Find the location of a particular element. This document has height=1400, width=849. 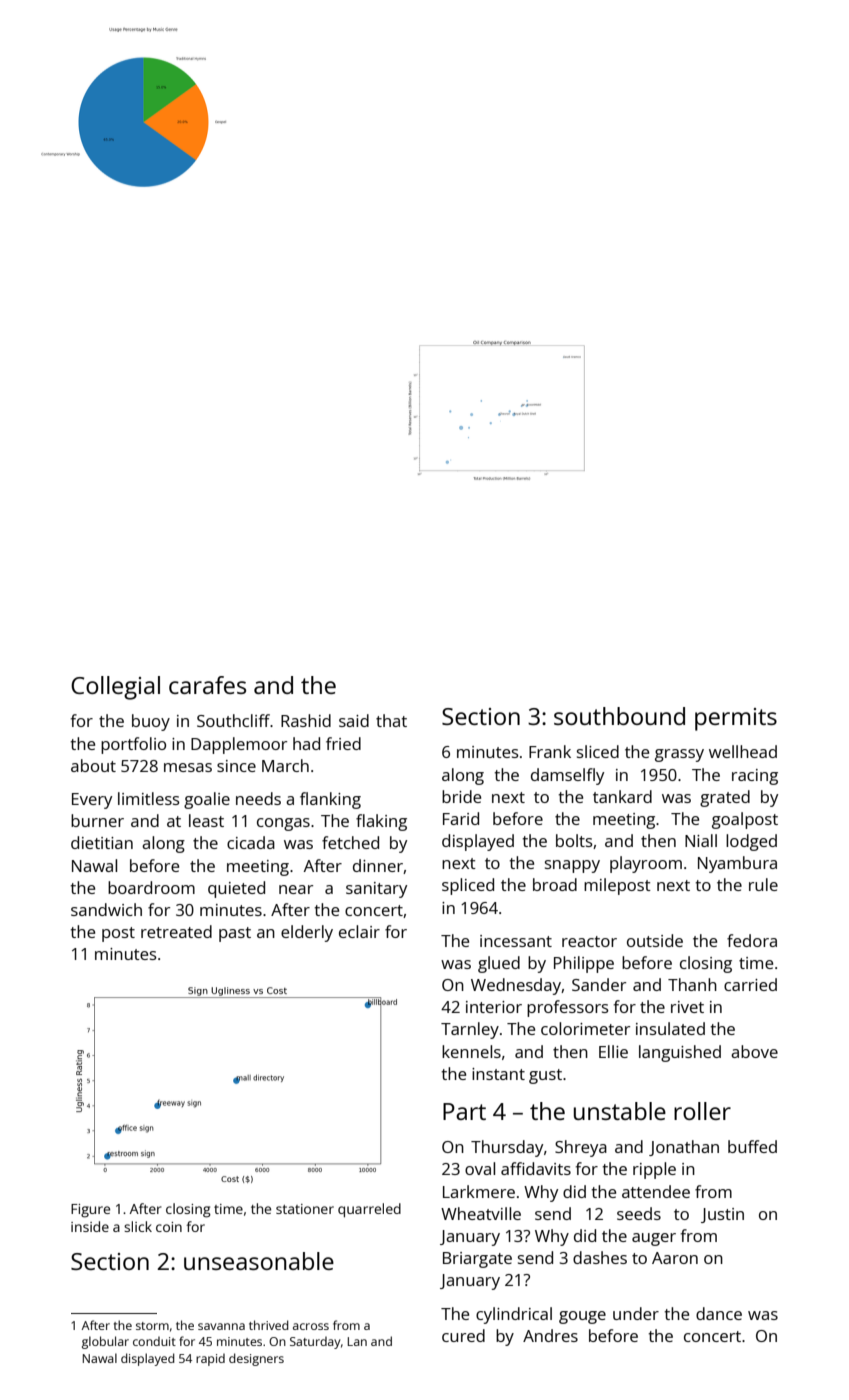

coin is located at coordinates (169, 1227).
